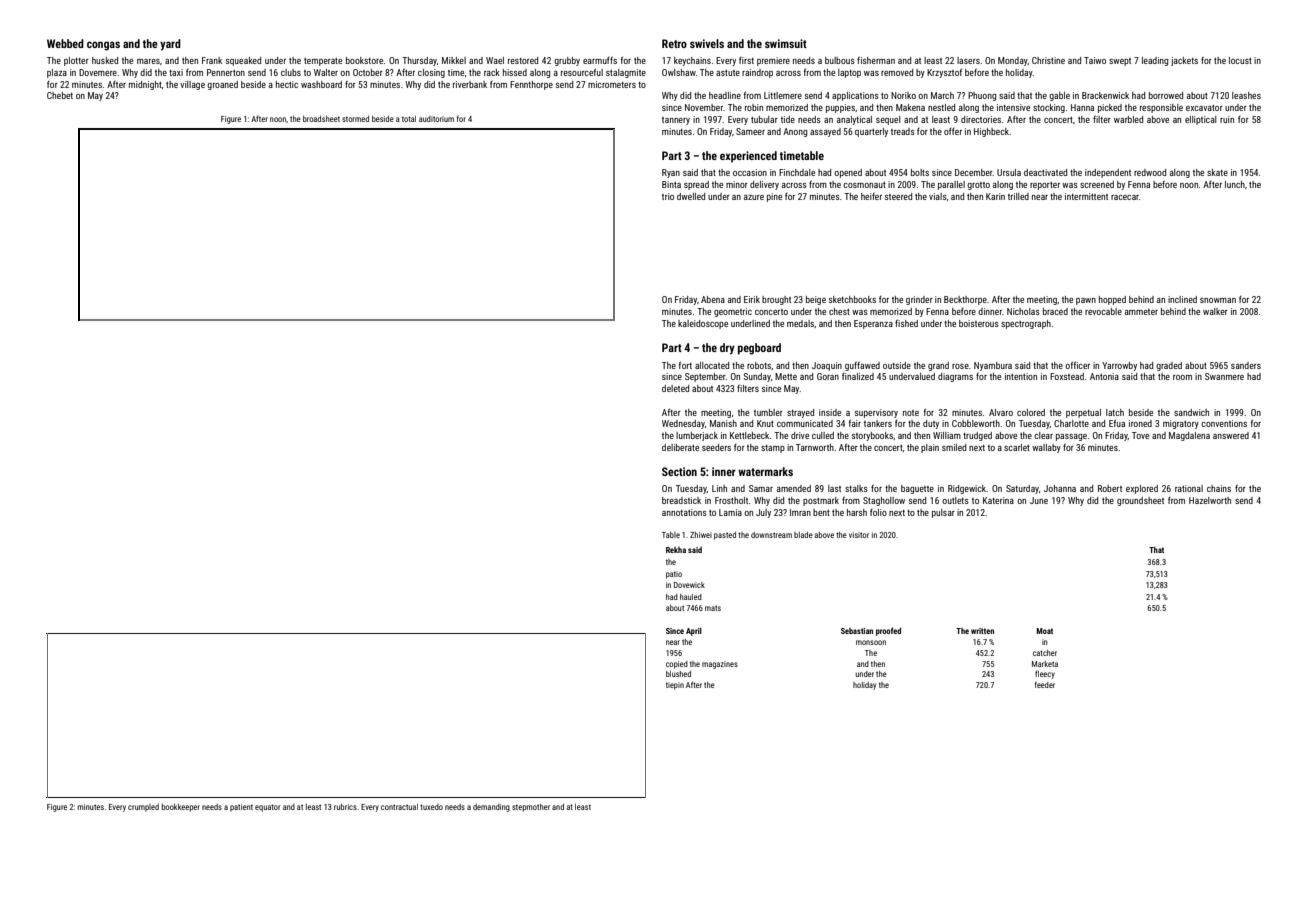 This document has height=924, width=1308. What do you see at coordinates (267, 808) in the document?
I see `equator` at bounding box center [267, 808].
